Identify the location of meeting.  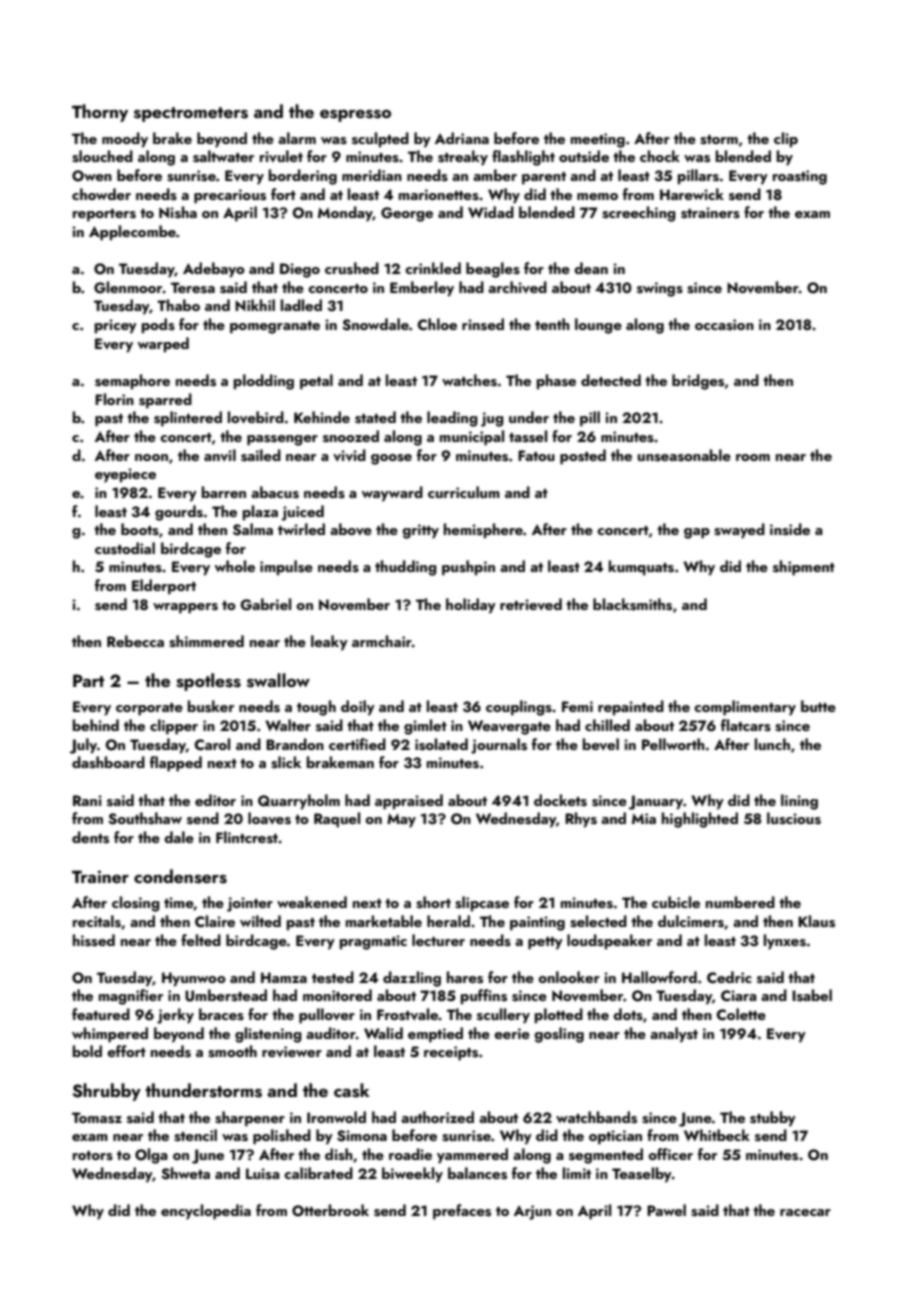
(598, 140).
